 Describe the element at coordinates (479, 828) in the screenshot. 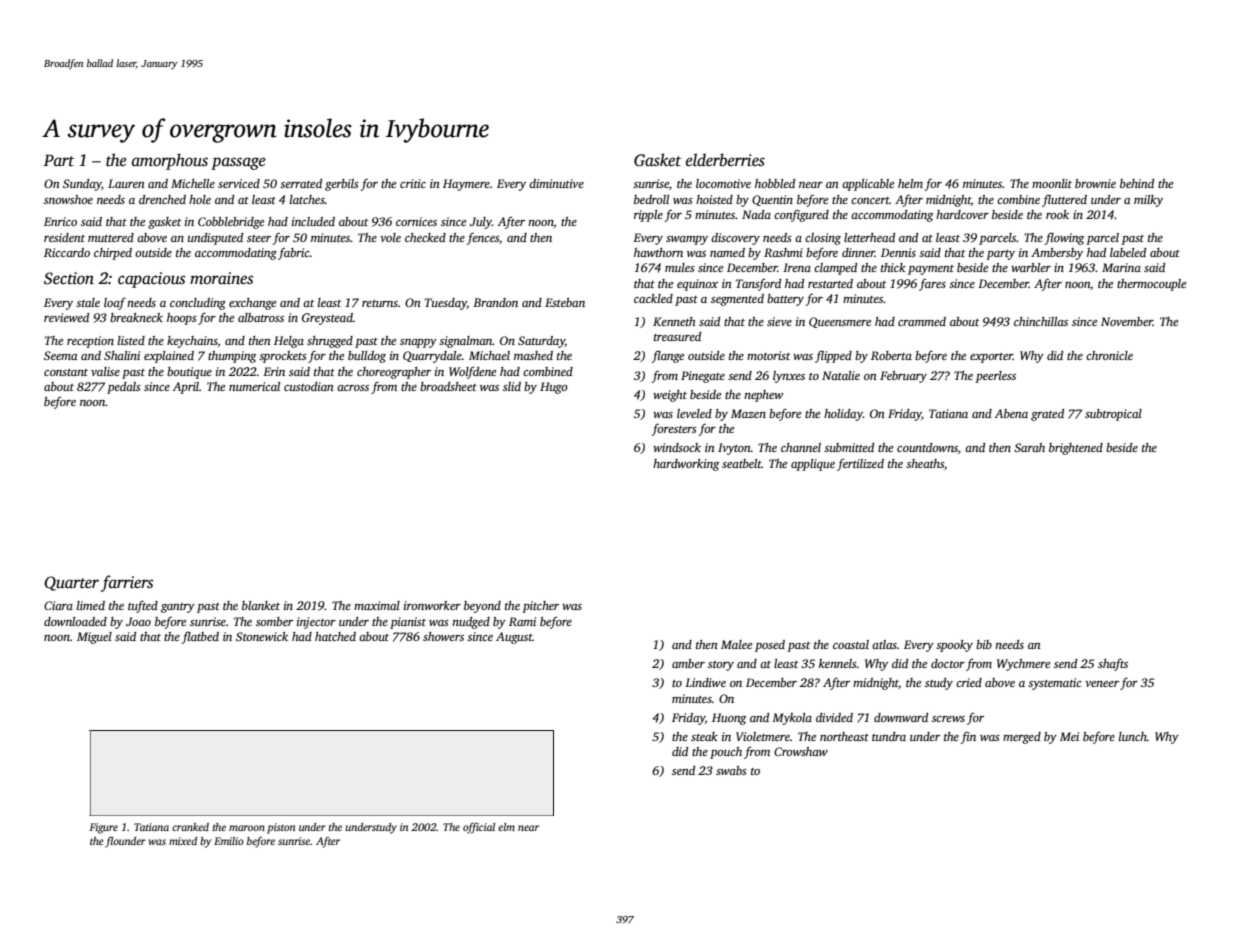

I see `official` at that location.
